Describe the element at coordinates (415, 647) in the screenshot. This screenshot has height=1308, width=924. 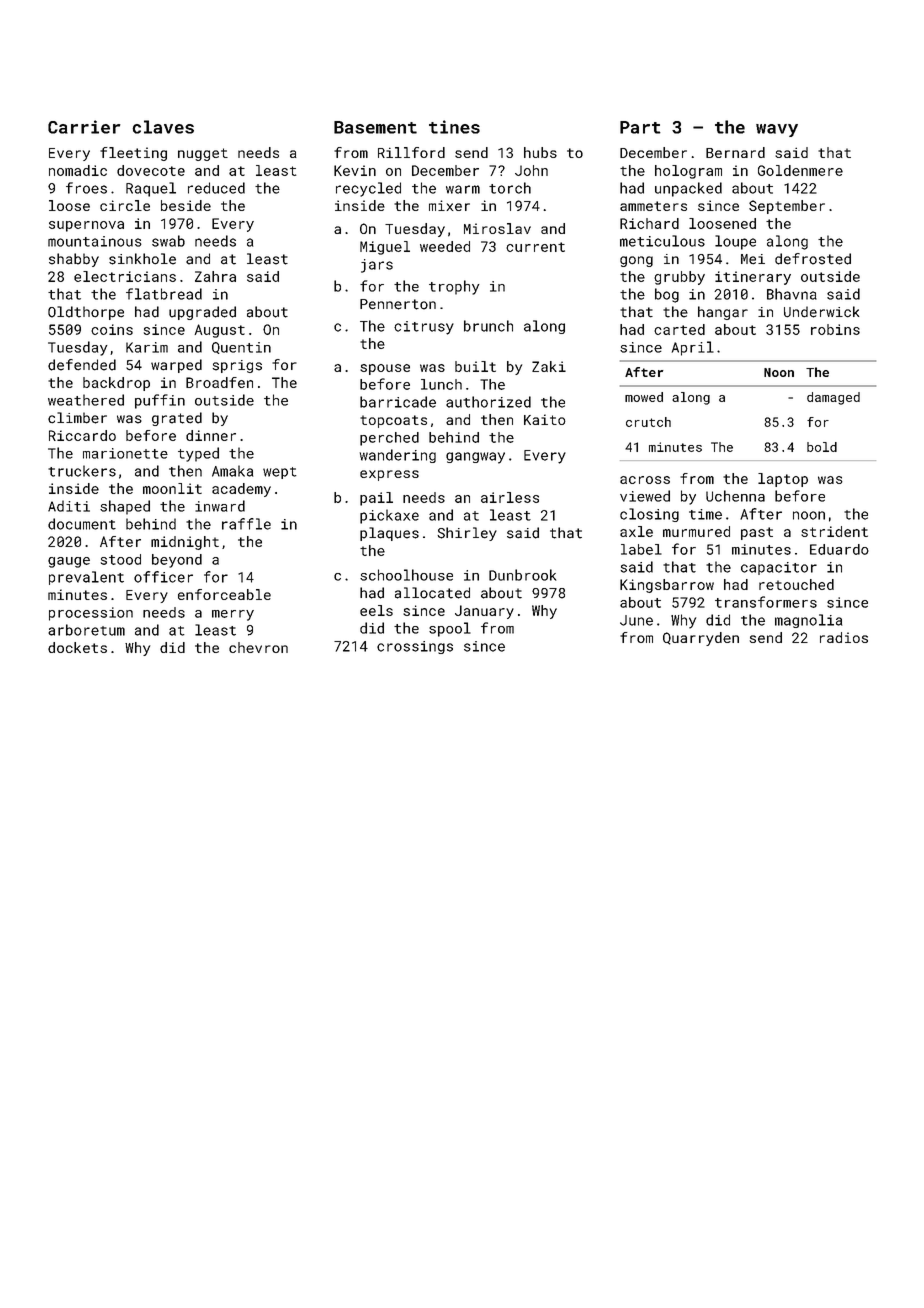
I see `crossings` at that location.
